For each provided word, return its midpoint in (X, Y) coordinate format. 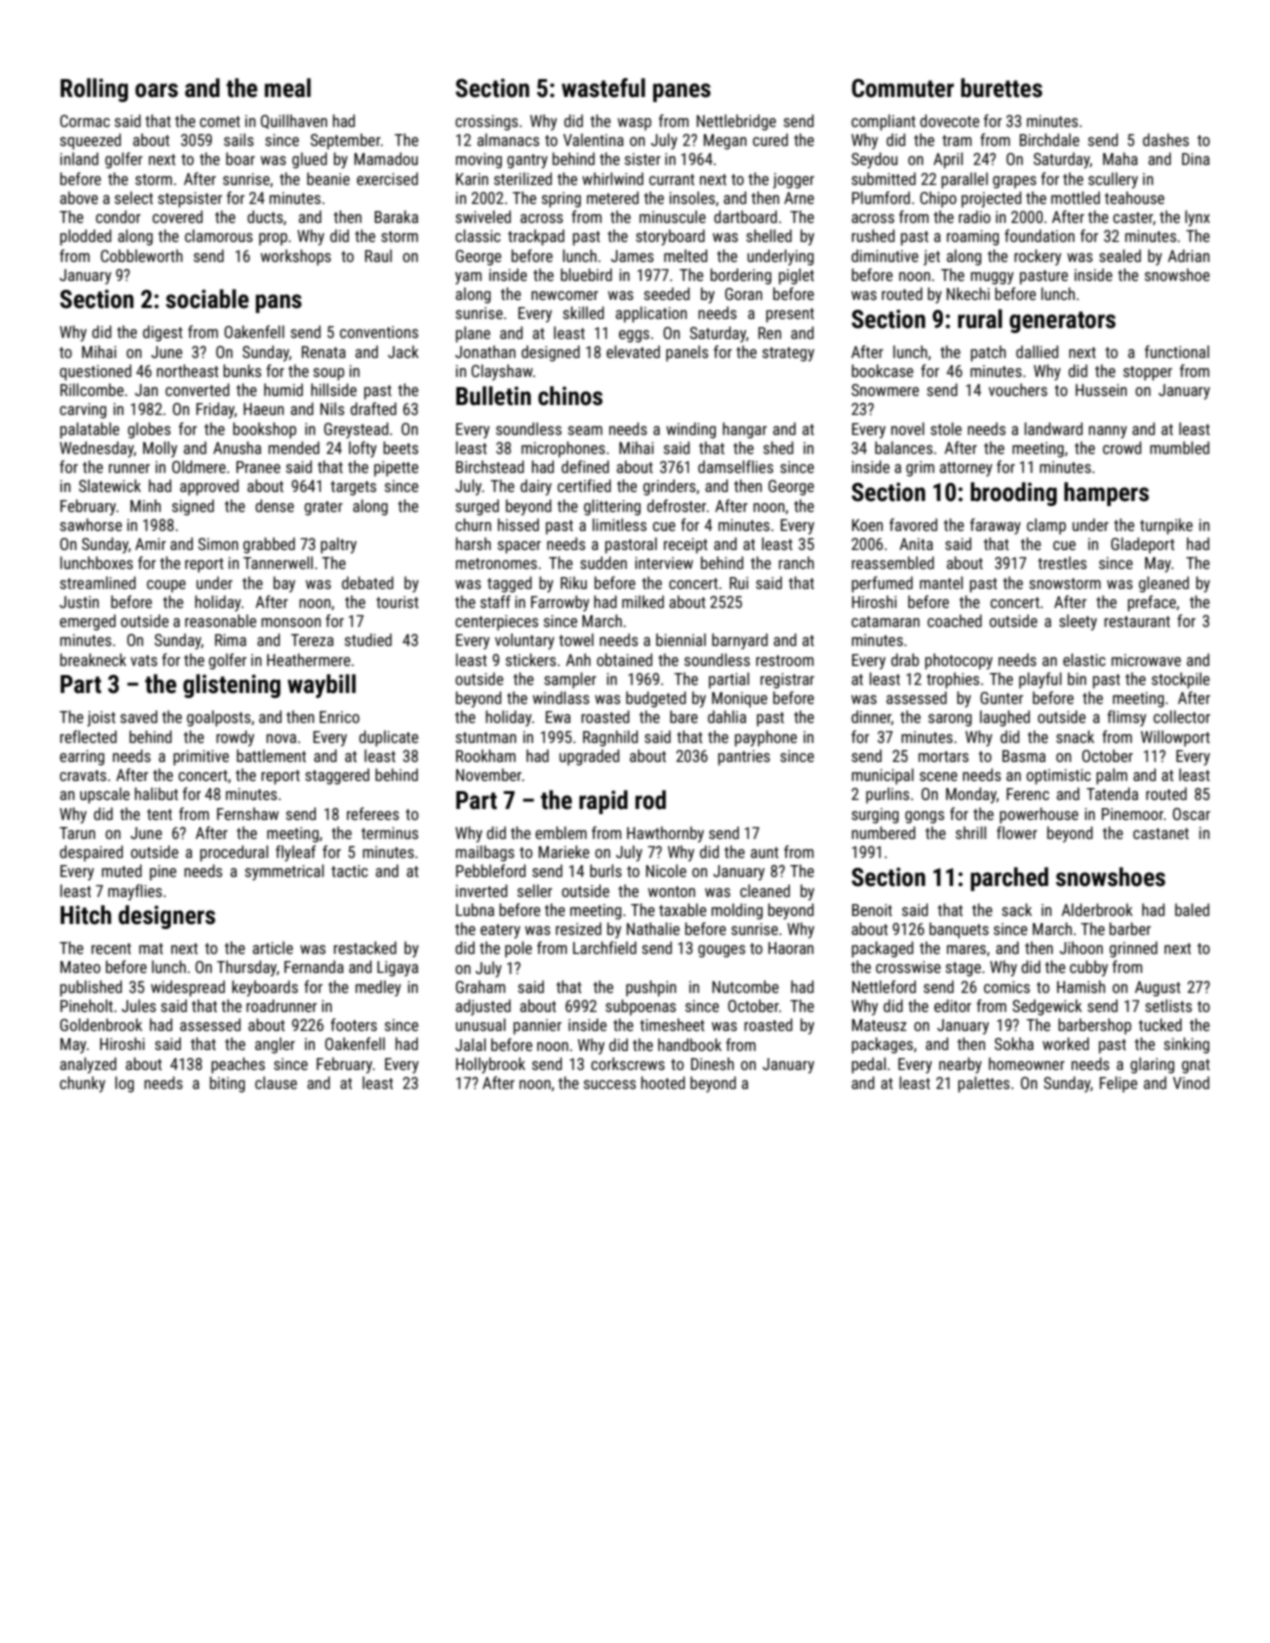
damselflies (735, 466)
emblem (561, 832)
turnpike (1166, 526)
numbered (883, 832)
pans (279, 303)
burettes (1001, 88)
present (790, 315)
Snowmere (885, 390)
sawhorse (91, 524)
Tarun (77, 833)
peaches (238, 1065)
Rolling (94, 90)
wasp (634, 124)
